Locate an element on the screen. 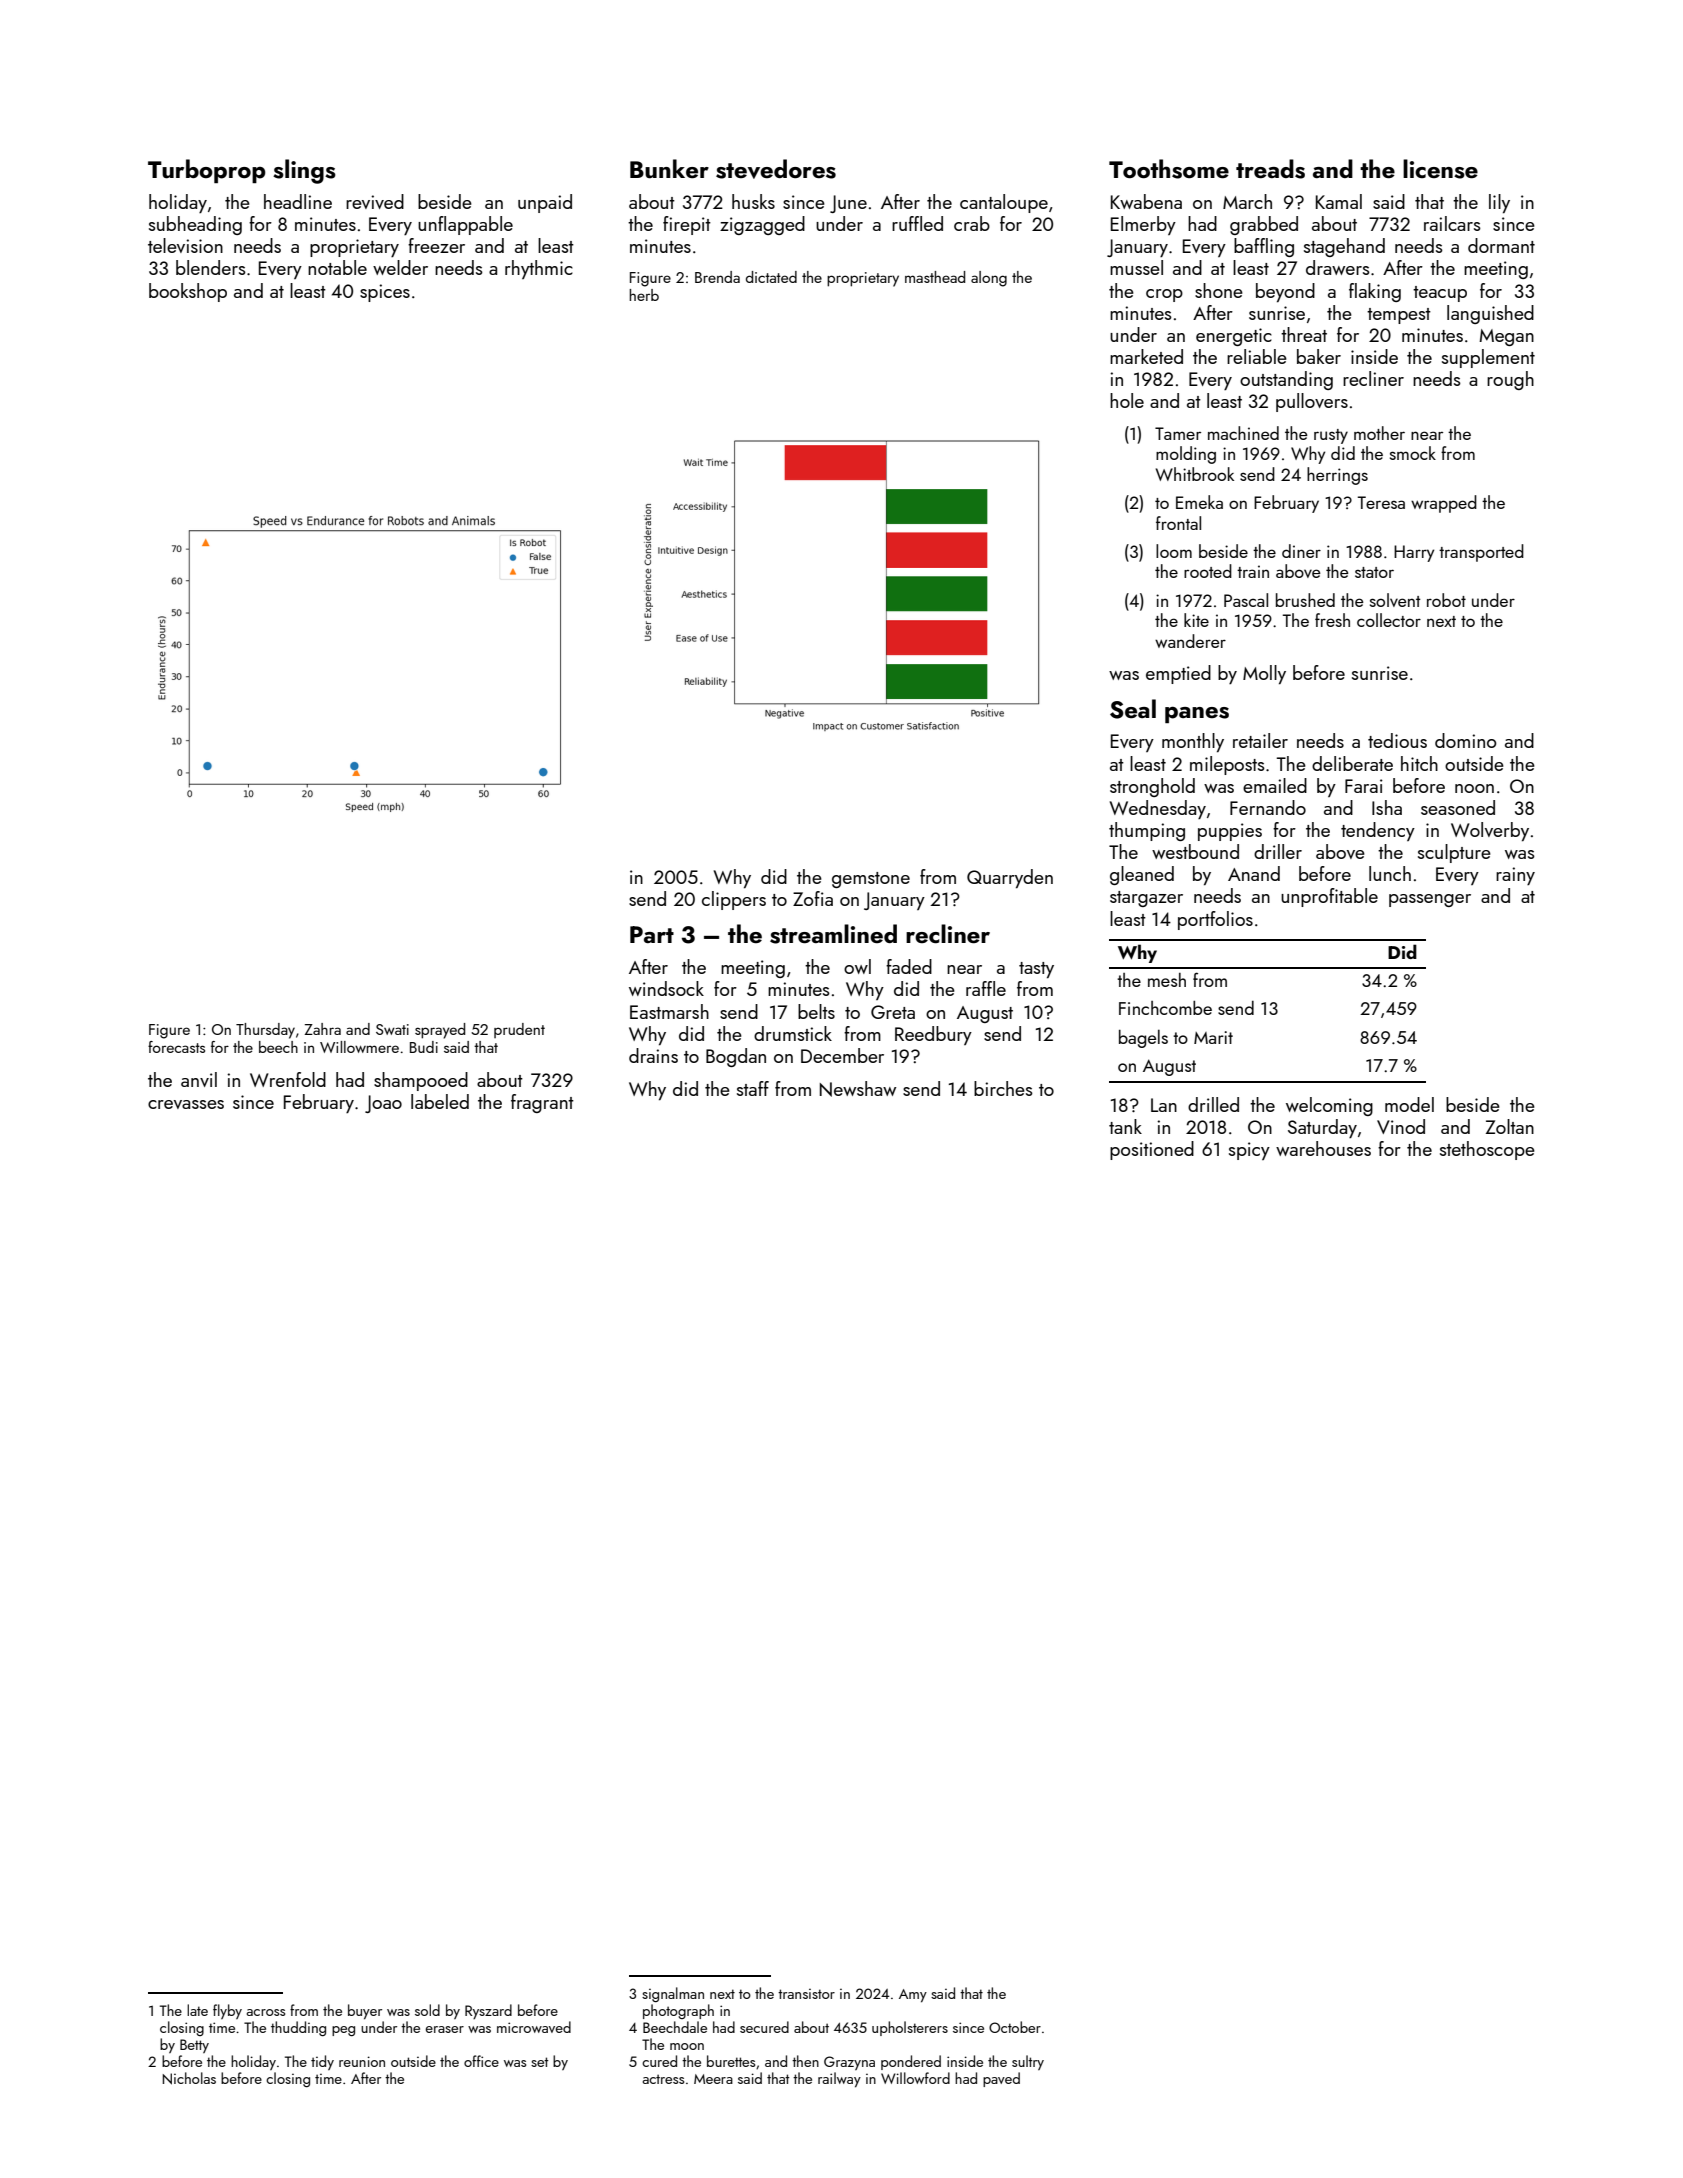  railway is located at coordinates (839, 2079).
